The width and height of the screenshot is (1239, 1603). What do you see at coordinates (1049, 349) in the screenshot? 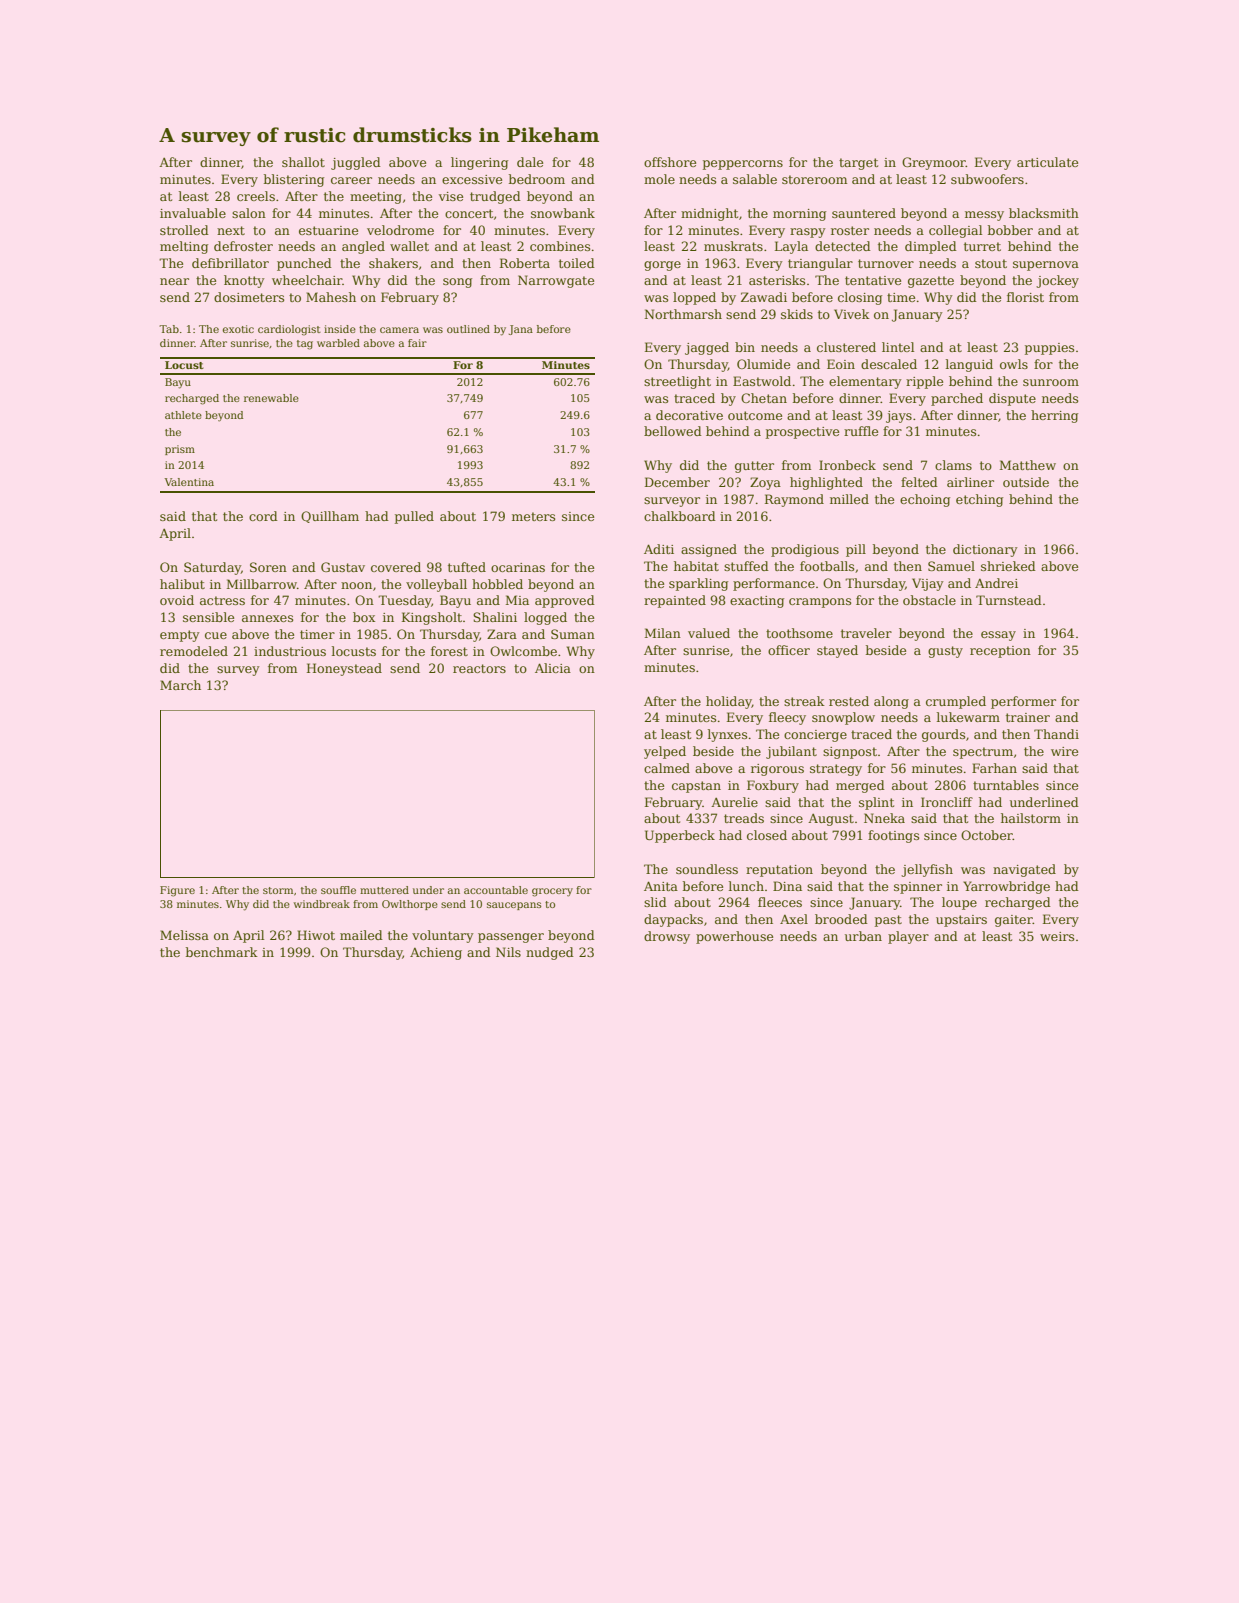
I see `puppies` at bounding box center [1049, 349].
